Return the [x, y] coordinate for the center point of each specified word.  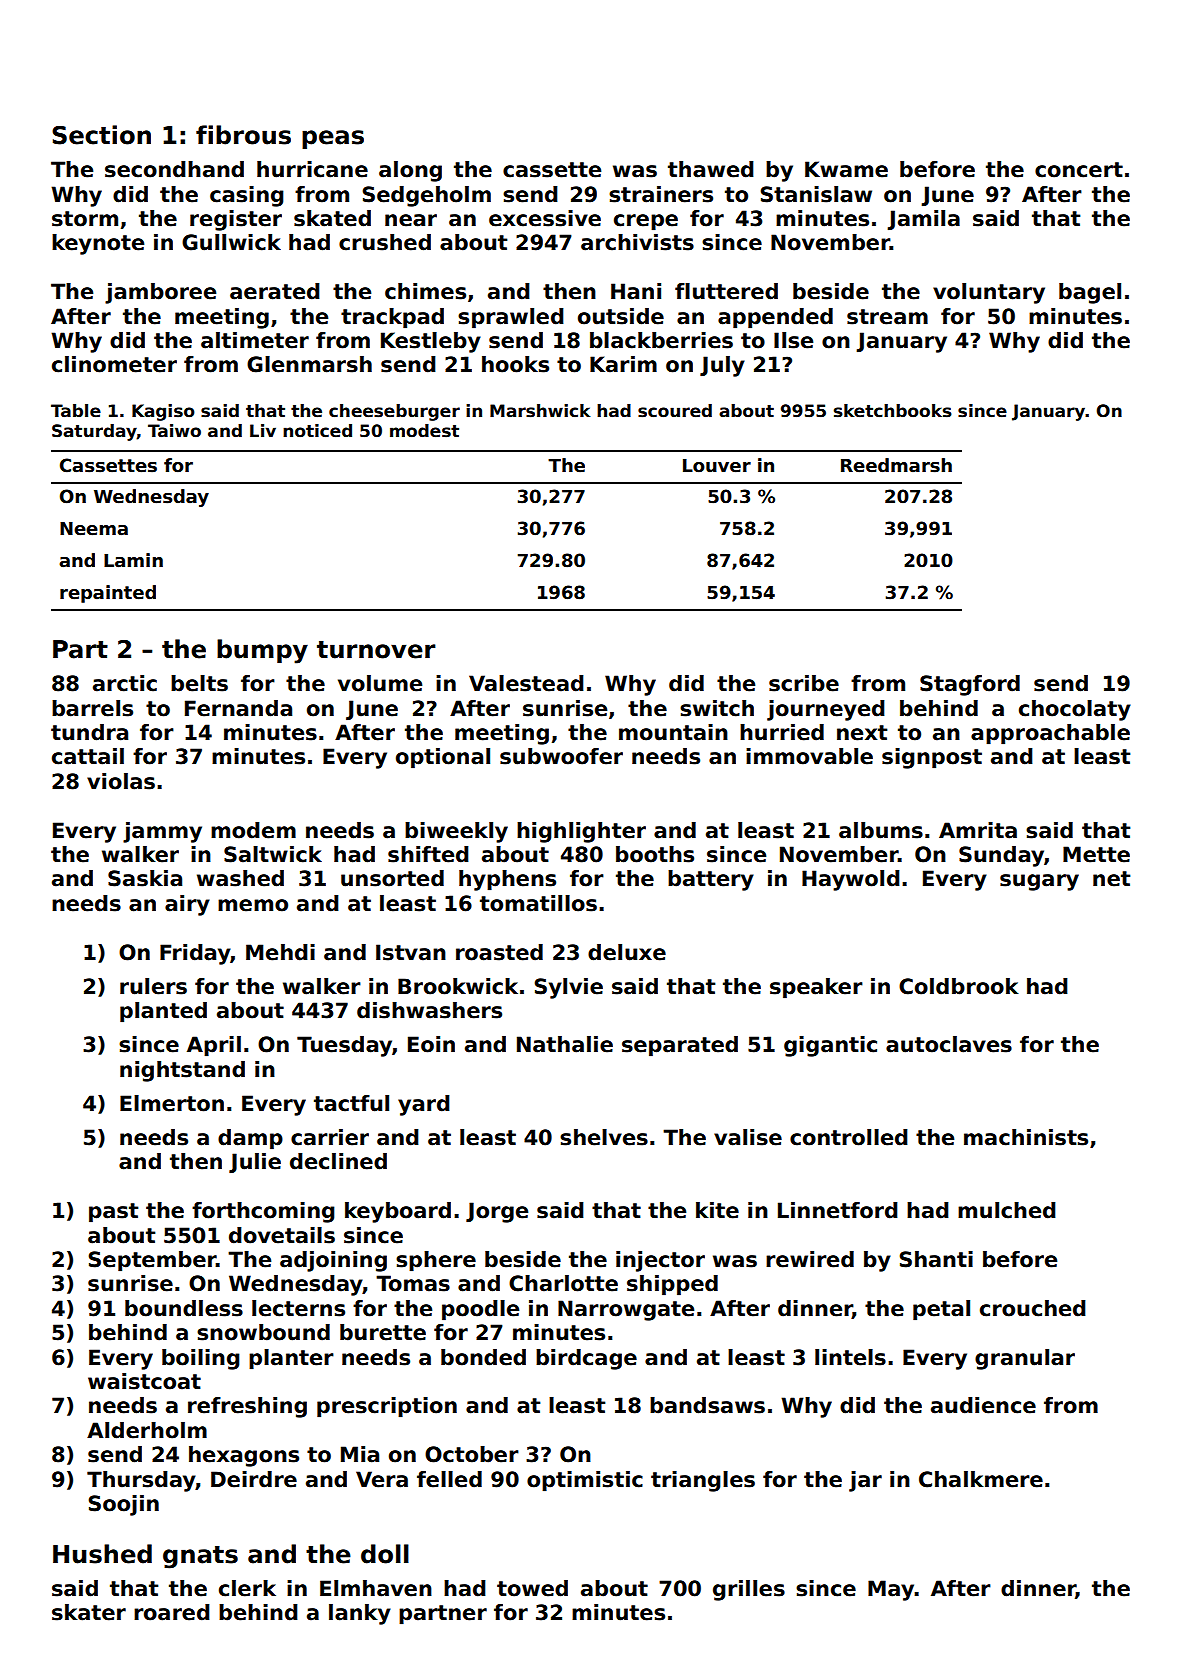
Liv [263, 430]
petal [941, 1310]
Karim [623, 364]
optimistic [585, 1481]
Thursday [141, 1481]
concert [1079, 170]
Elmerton [172, 1103]
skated [332, 218]
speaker [816, 988]
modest [424, 431]
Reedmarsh [896, 465]
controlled [849, 1137]
